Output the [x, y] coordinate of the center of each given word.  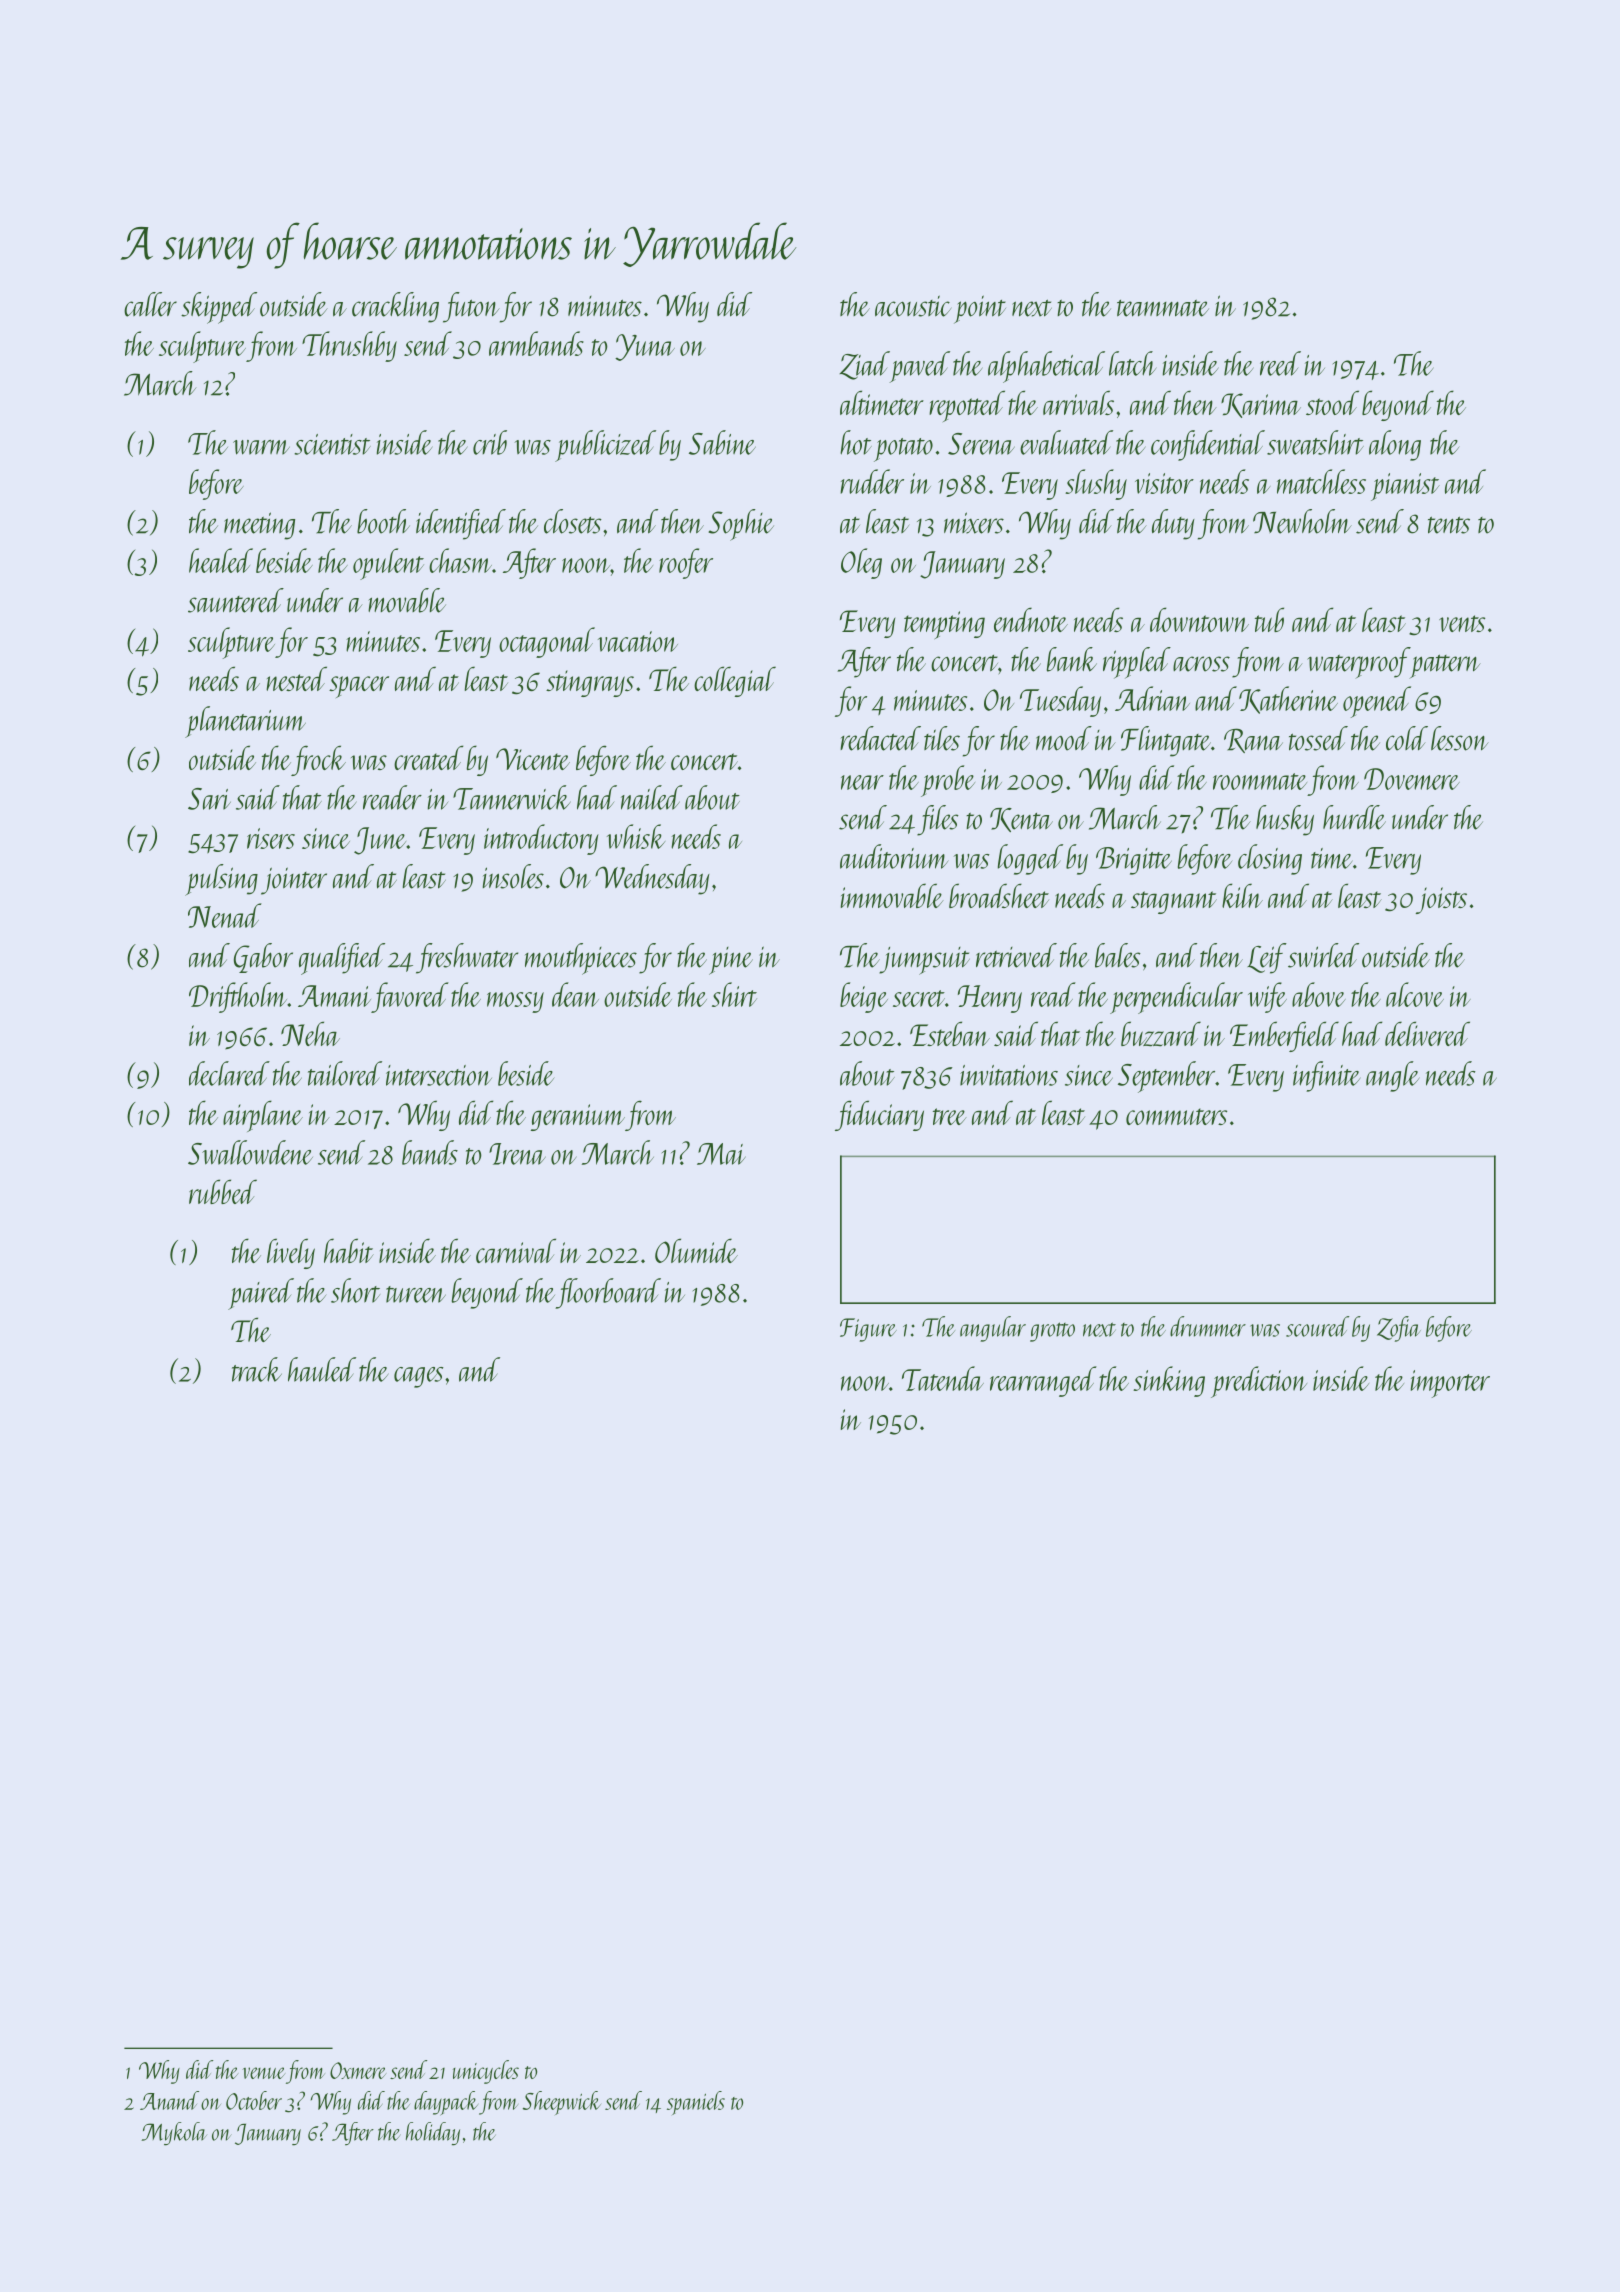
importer [1450, 1384]
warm [261, 447]
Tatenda [943, 1378]
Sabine [722, 442]
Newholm [1302, 521]
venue [263, 2073]
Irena [517, 1154]
